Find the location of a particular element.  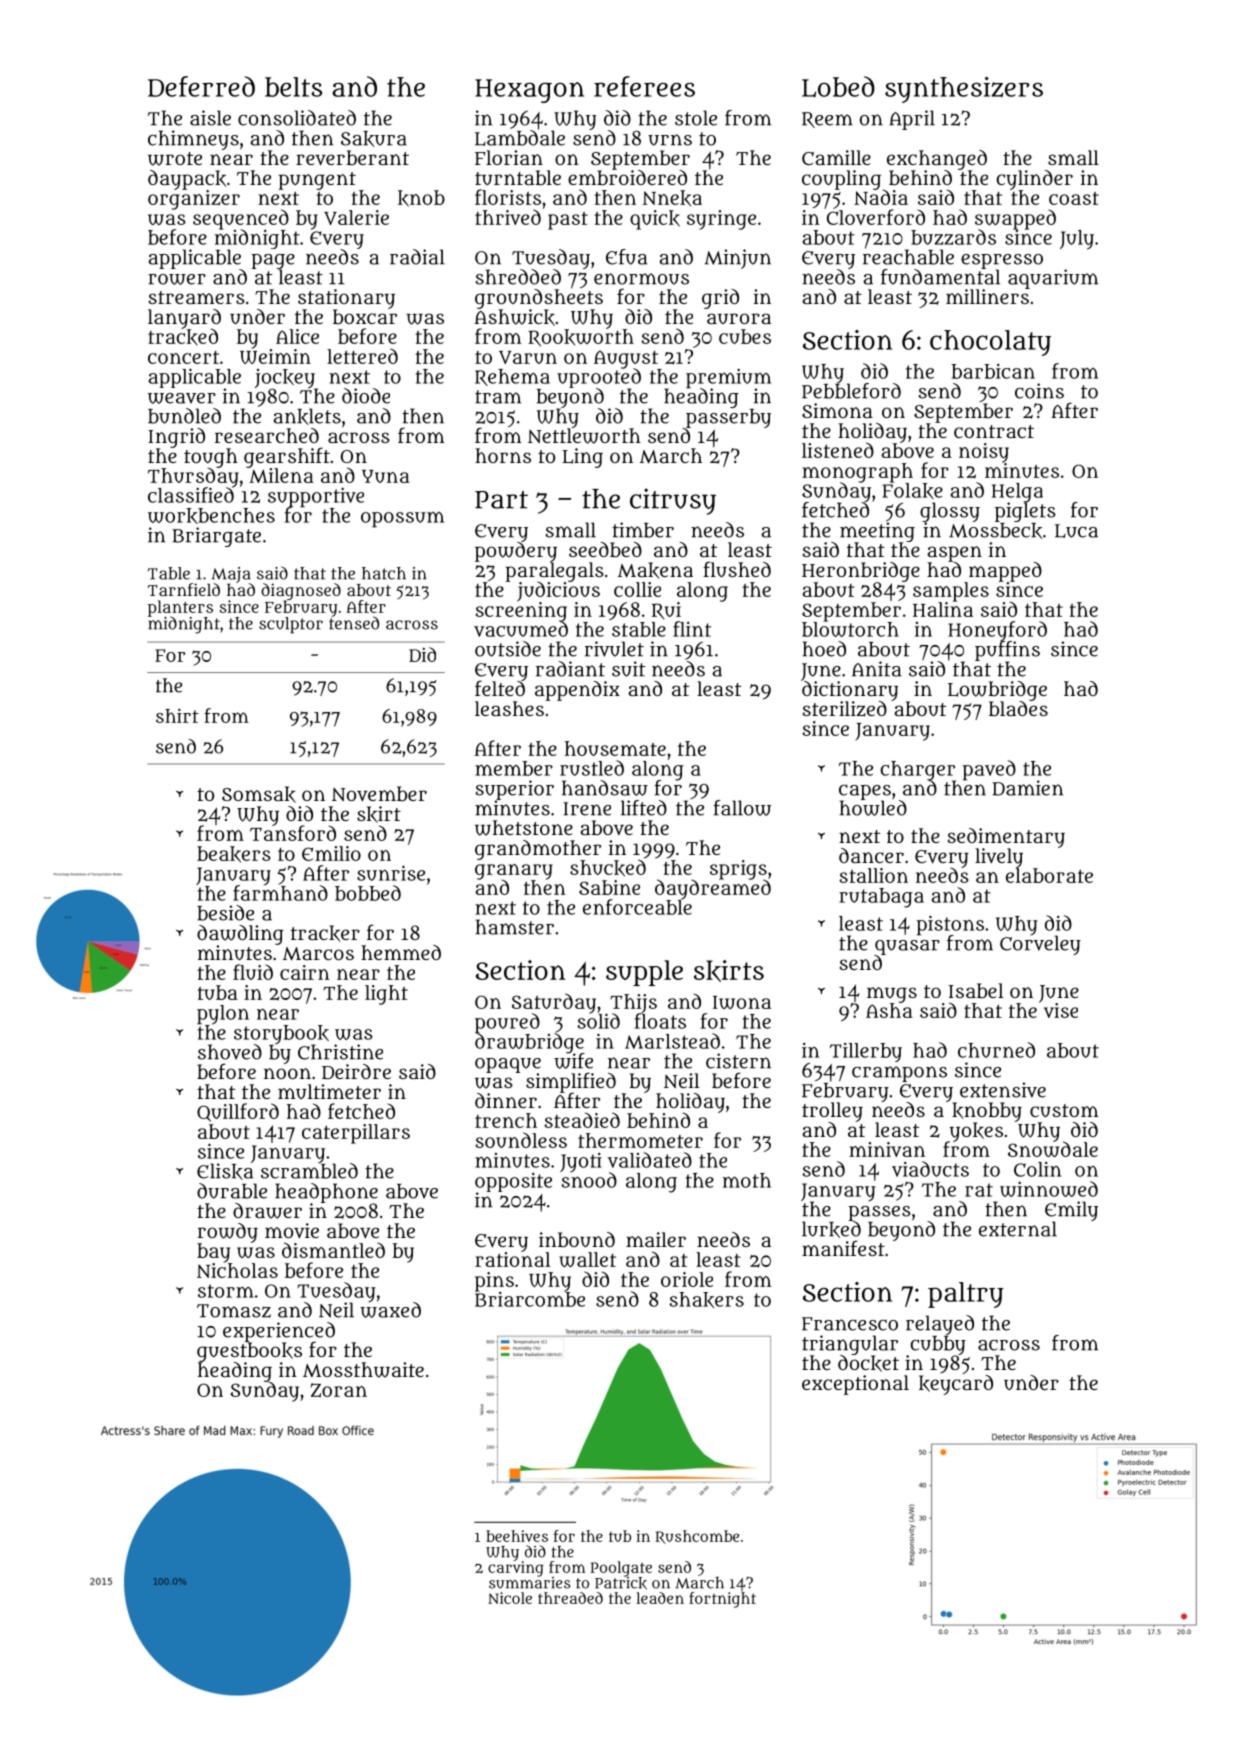

exceptional is located at coordinates (855, 1385).
